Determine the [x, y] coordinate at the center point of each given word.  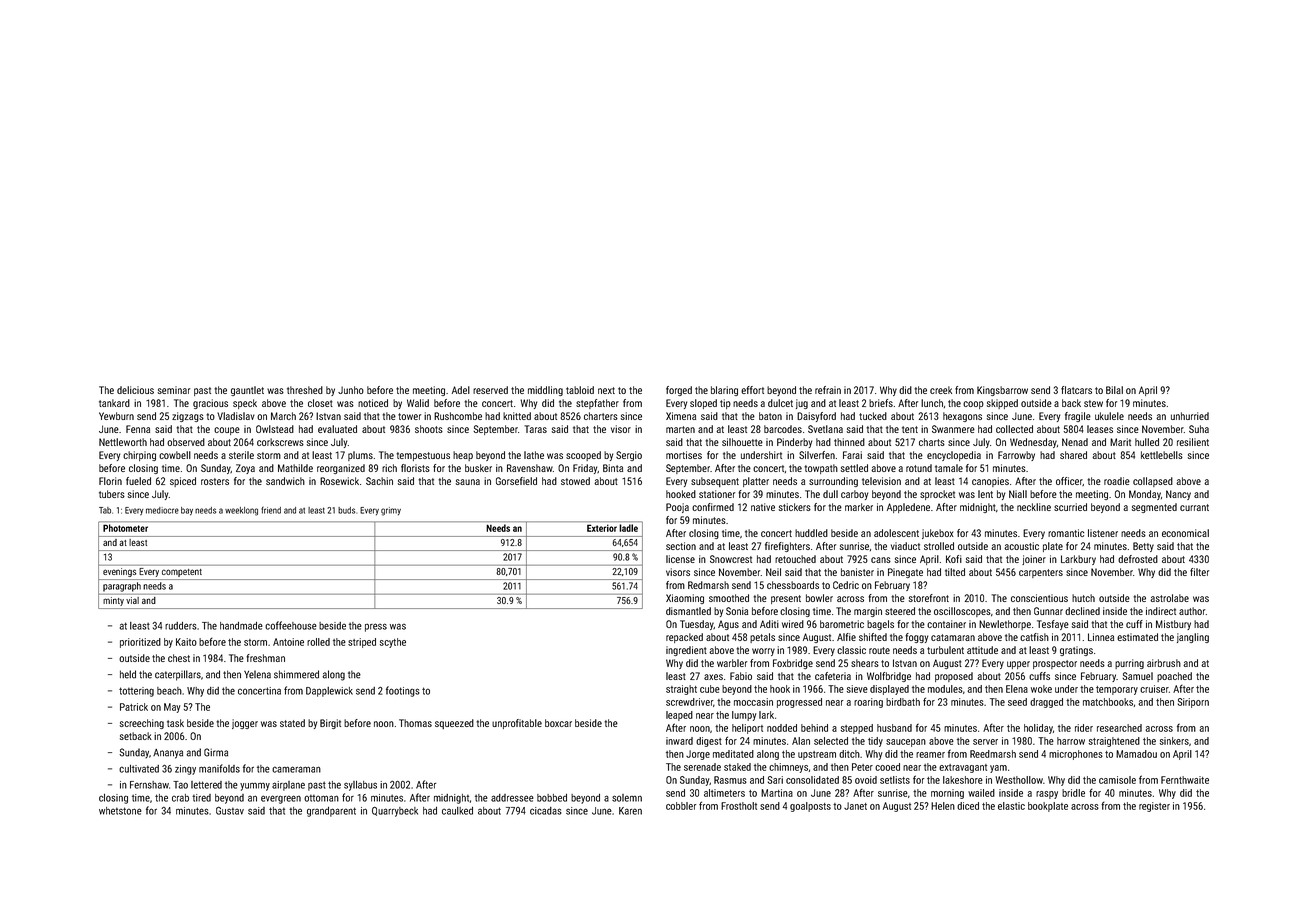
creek [941, 390]
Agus [728, 625]
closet [320, 403]
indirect [1161, 611]
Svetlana [825, 429]
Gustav [230, 810]
